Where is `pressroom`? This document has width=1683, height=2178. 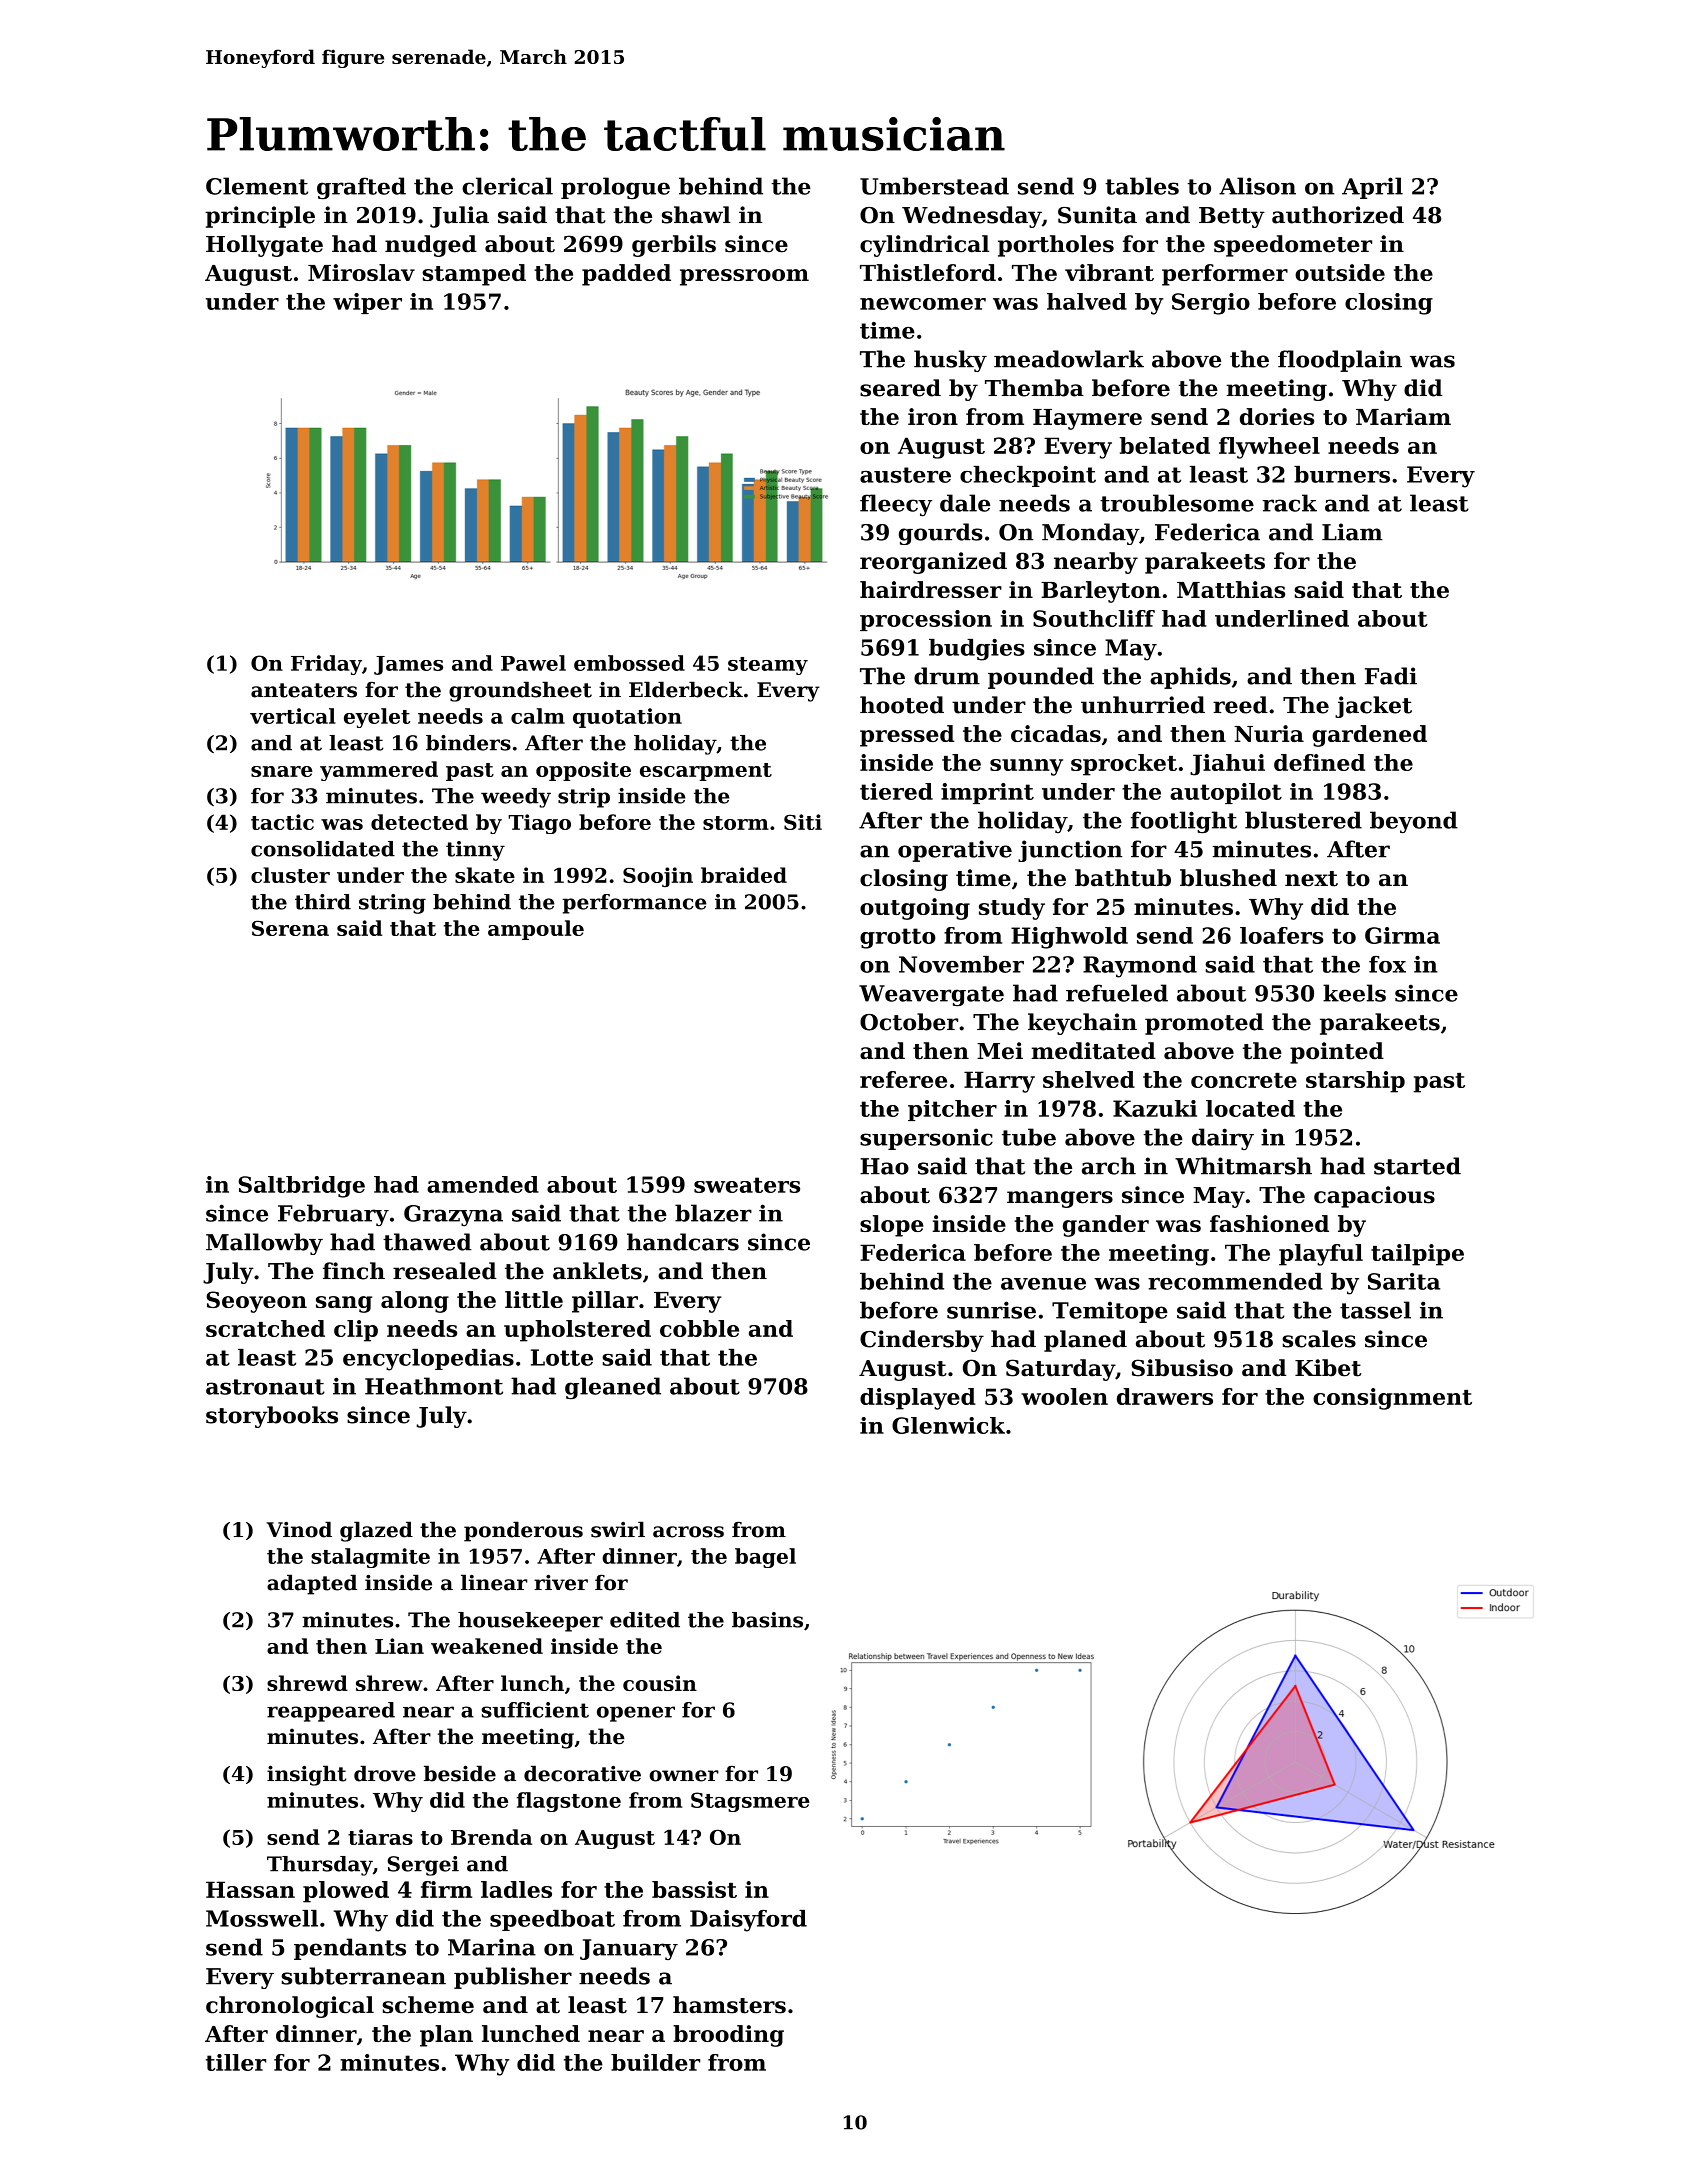
pressroom is located at coordinates (744, 277).
